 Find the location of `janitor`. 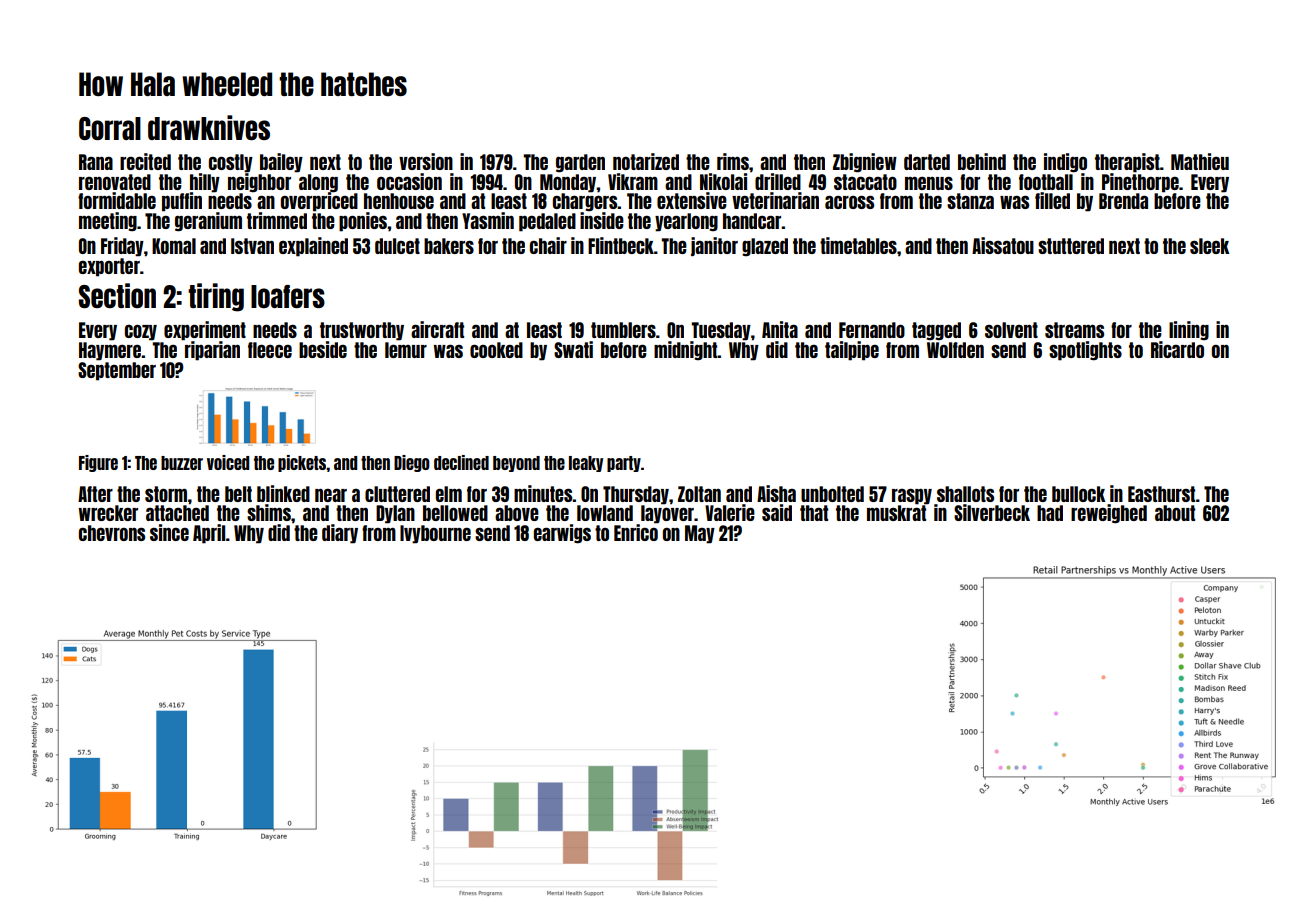

janitor is located at coordinates (714, 246).
